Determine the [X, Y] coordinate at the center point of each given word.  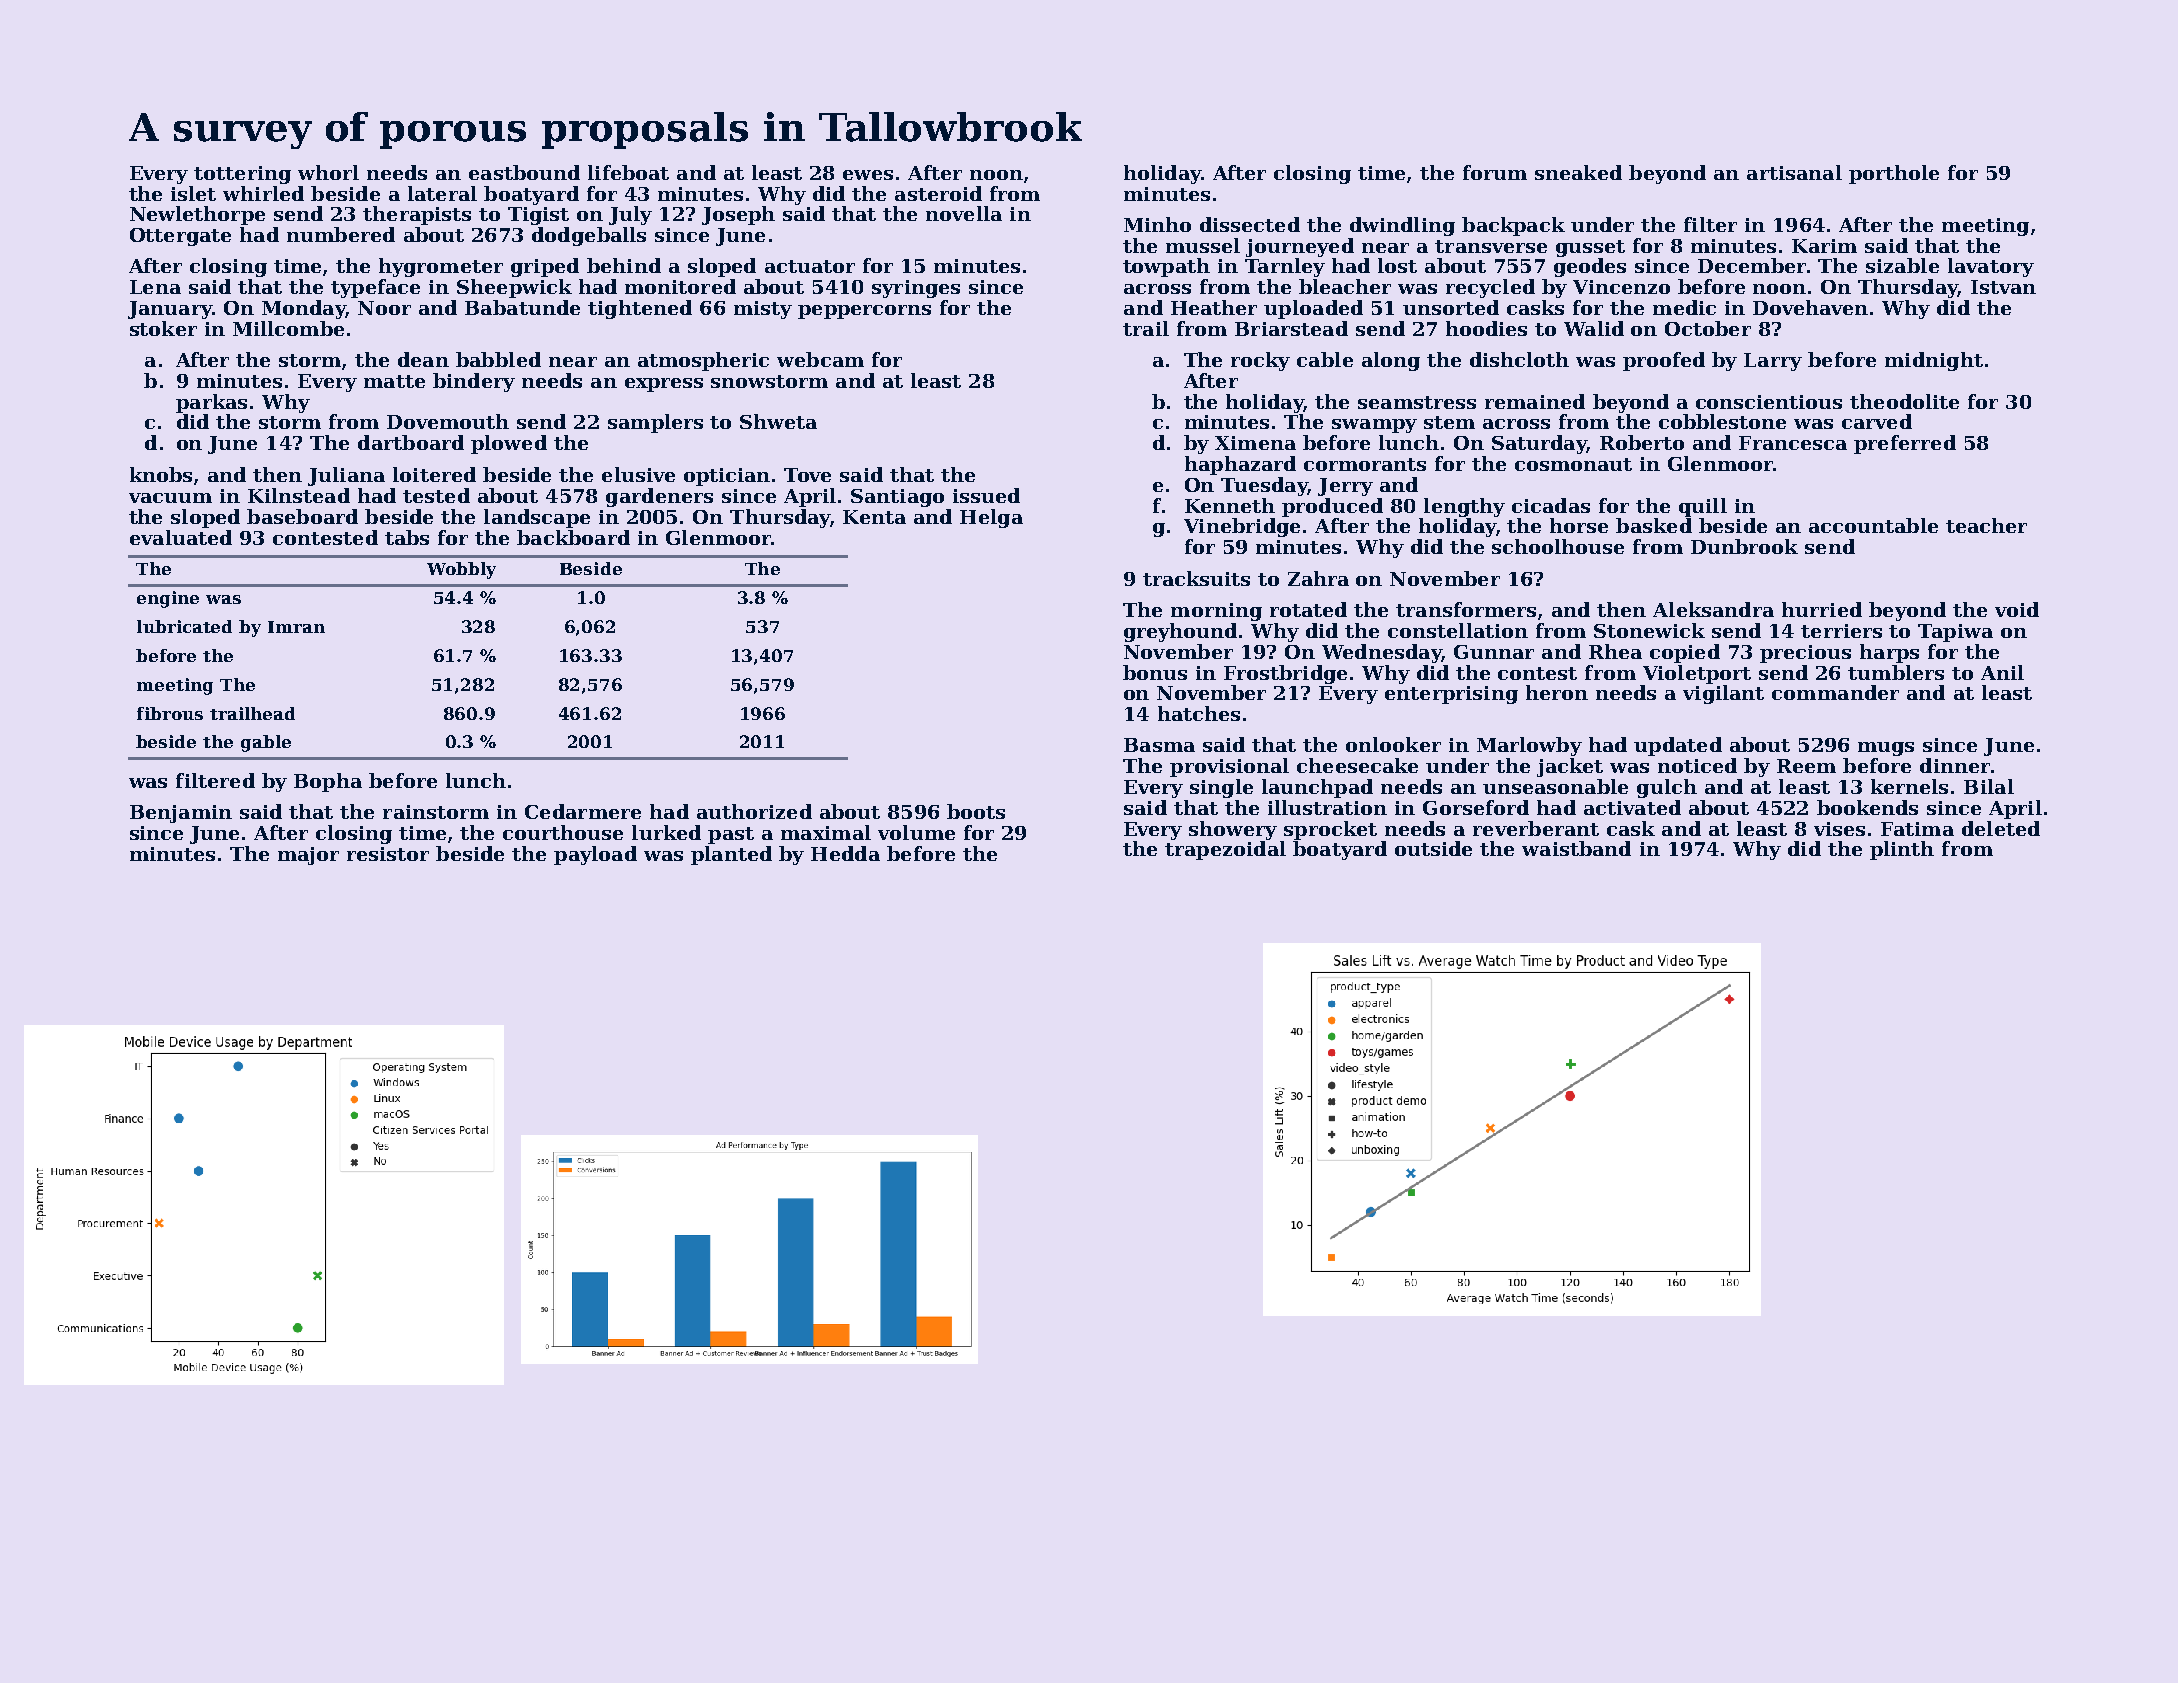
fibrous [170, 713]
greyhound [1180, 632]
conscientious [1769, 402]
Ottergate [180, 237]
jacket [1570, 767]
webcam [820, 359]
